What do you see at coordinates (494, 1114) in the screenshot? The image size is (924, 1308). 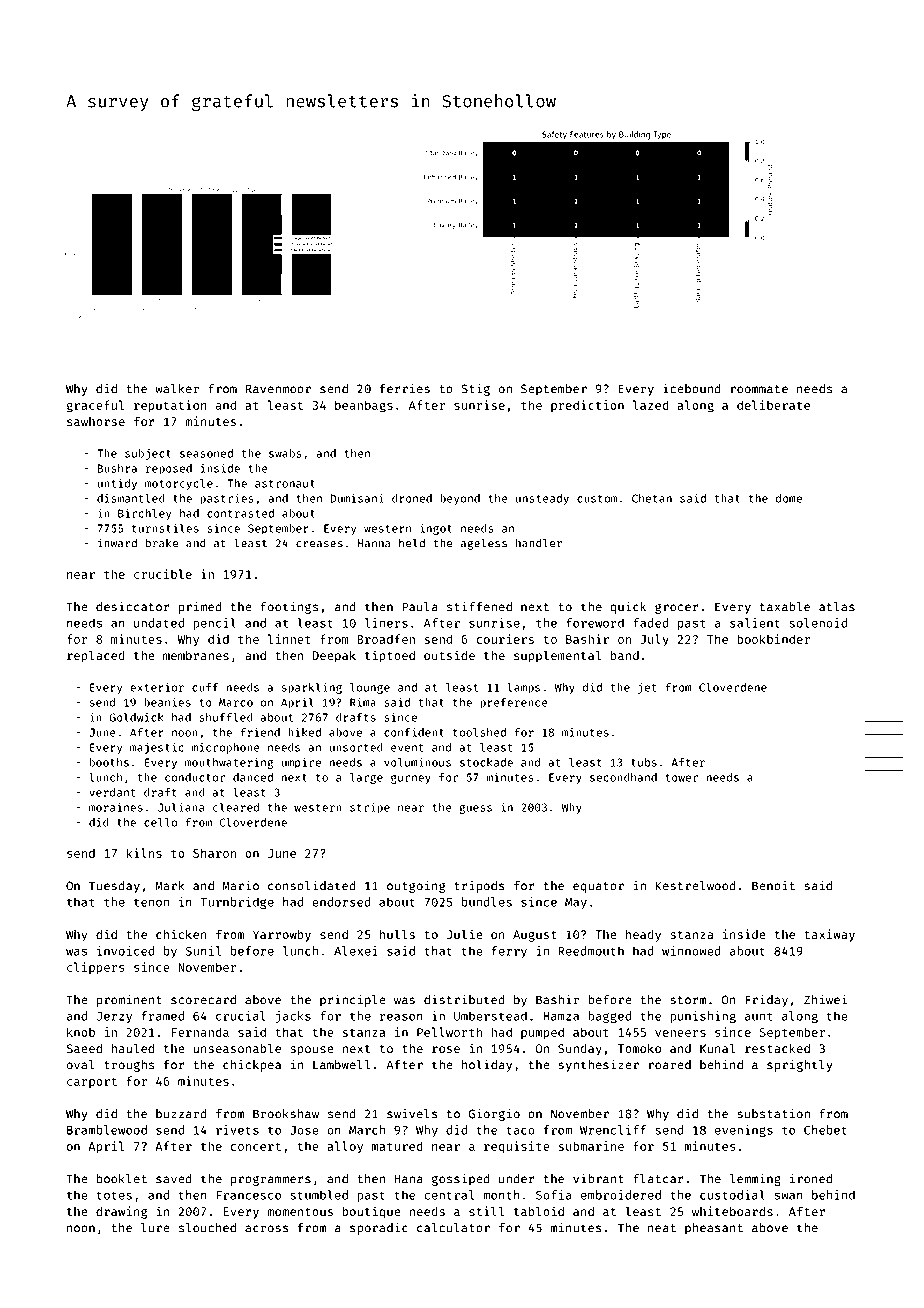 I see `Giorgio` at bounding box center [494, 1114].
